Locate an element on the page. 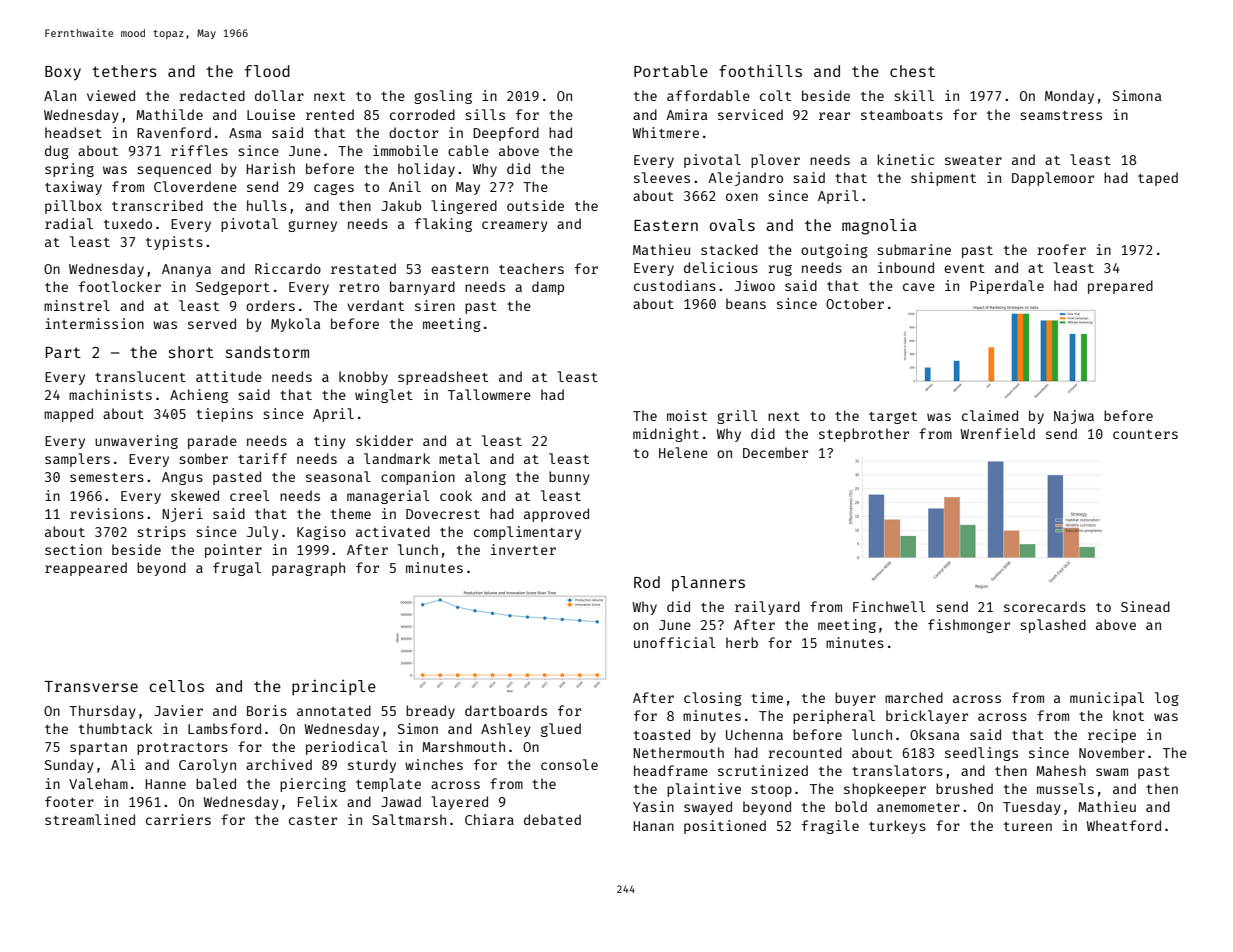  Marshmouth is located at coordinates (463, 746).
